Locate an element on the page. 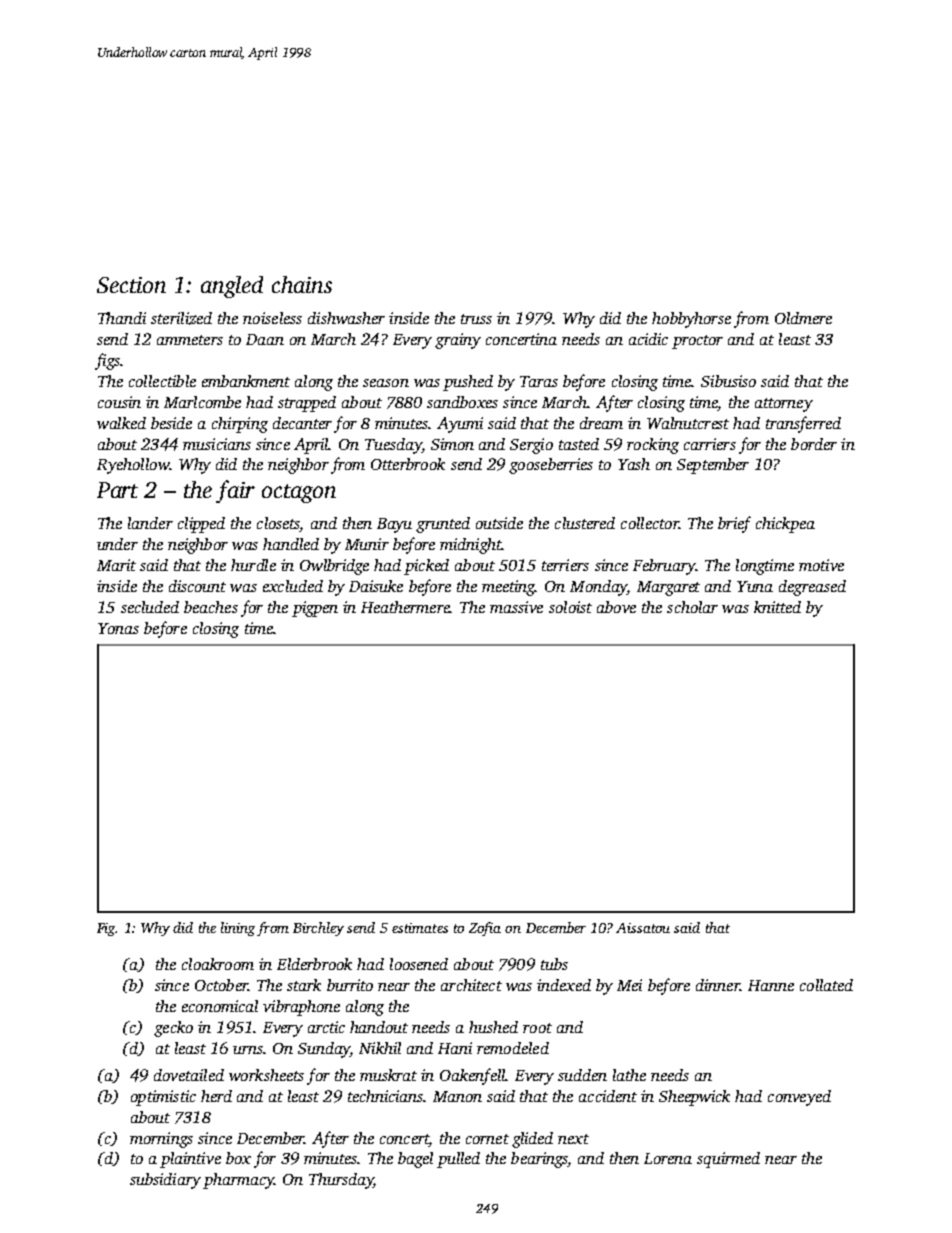 The image size is (952, 1233). bagel is located at coordinates (415, 1160).
